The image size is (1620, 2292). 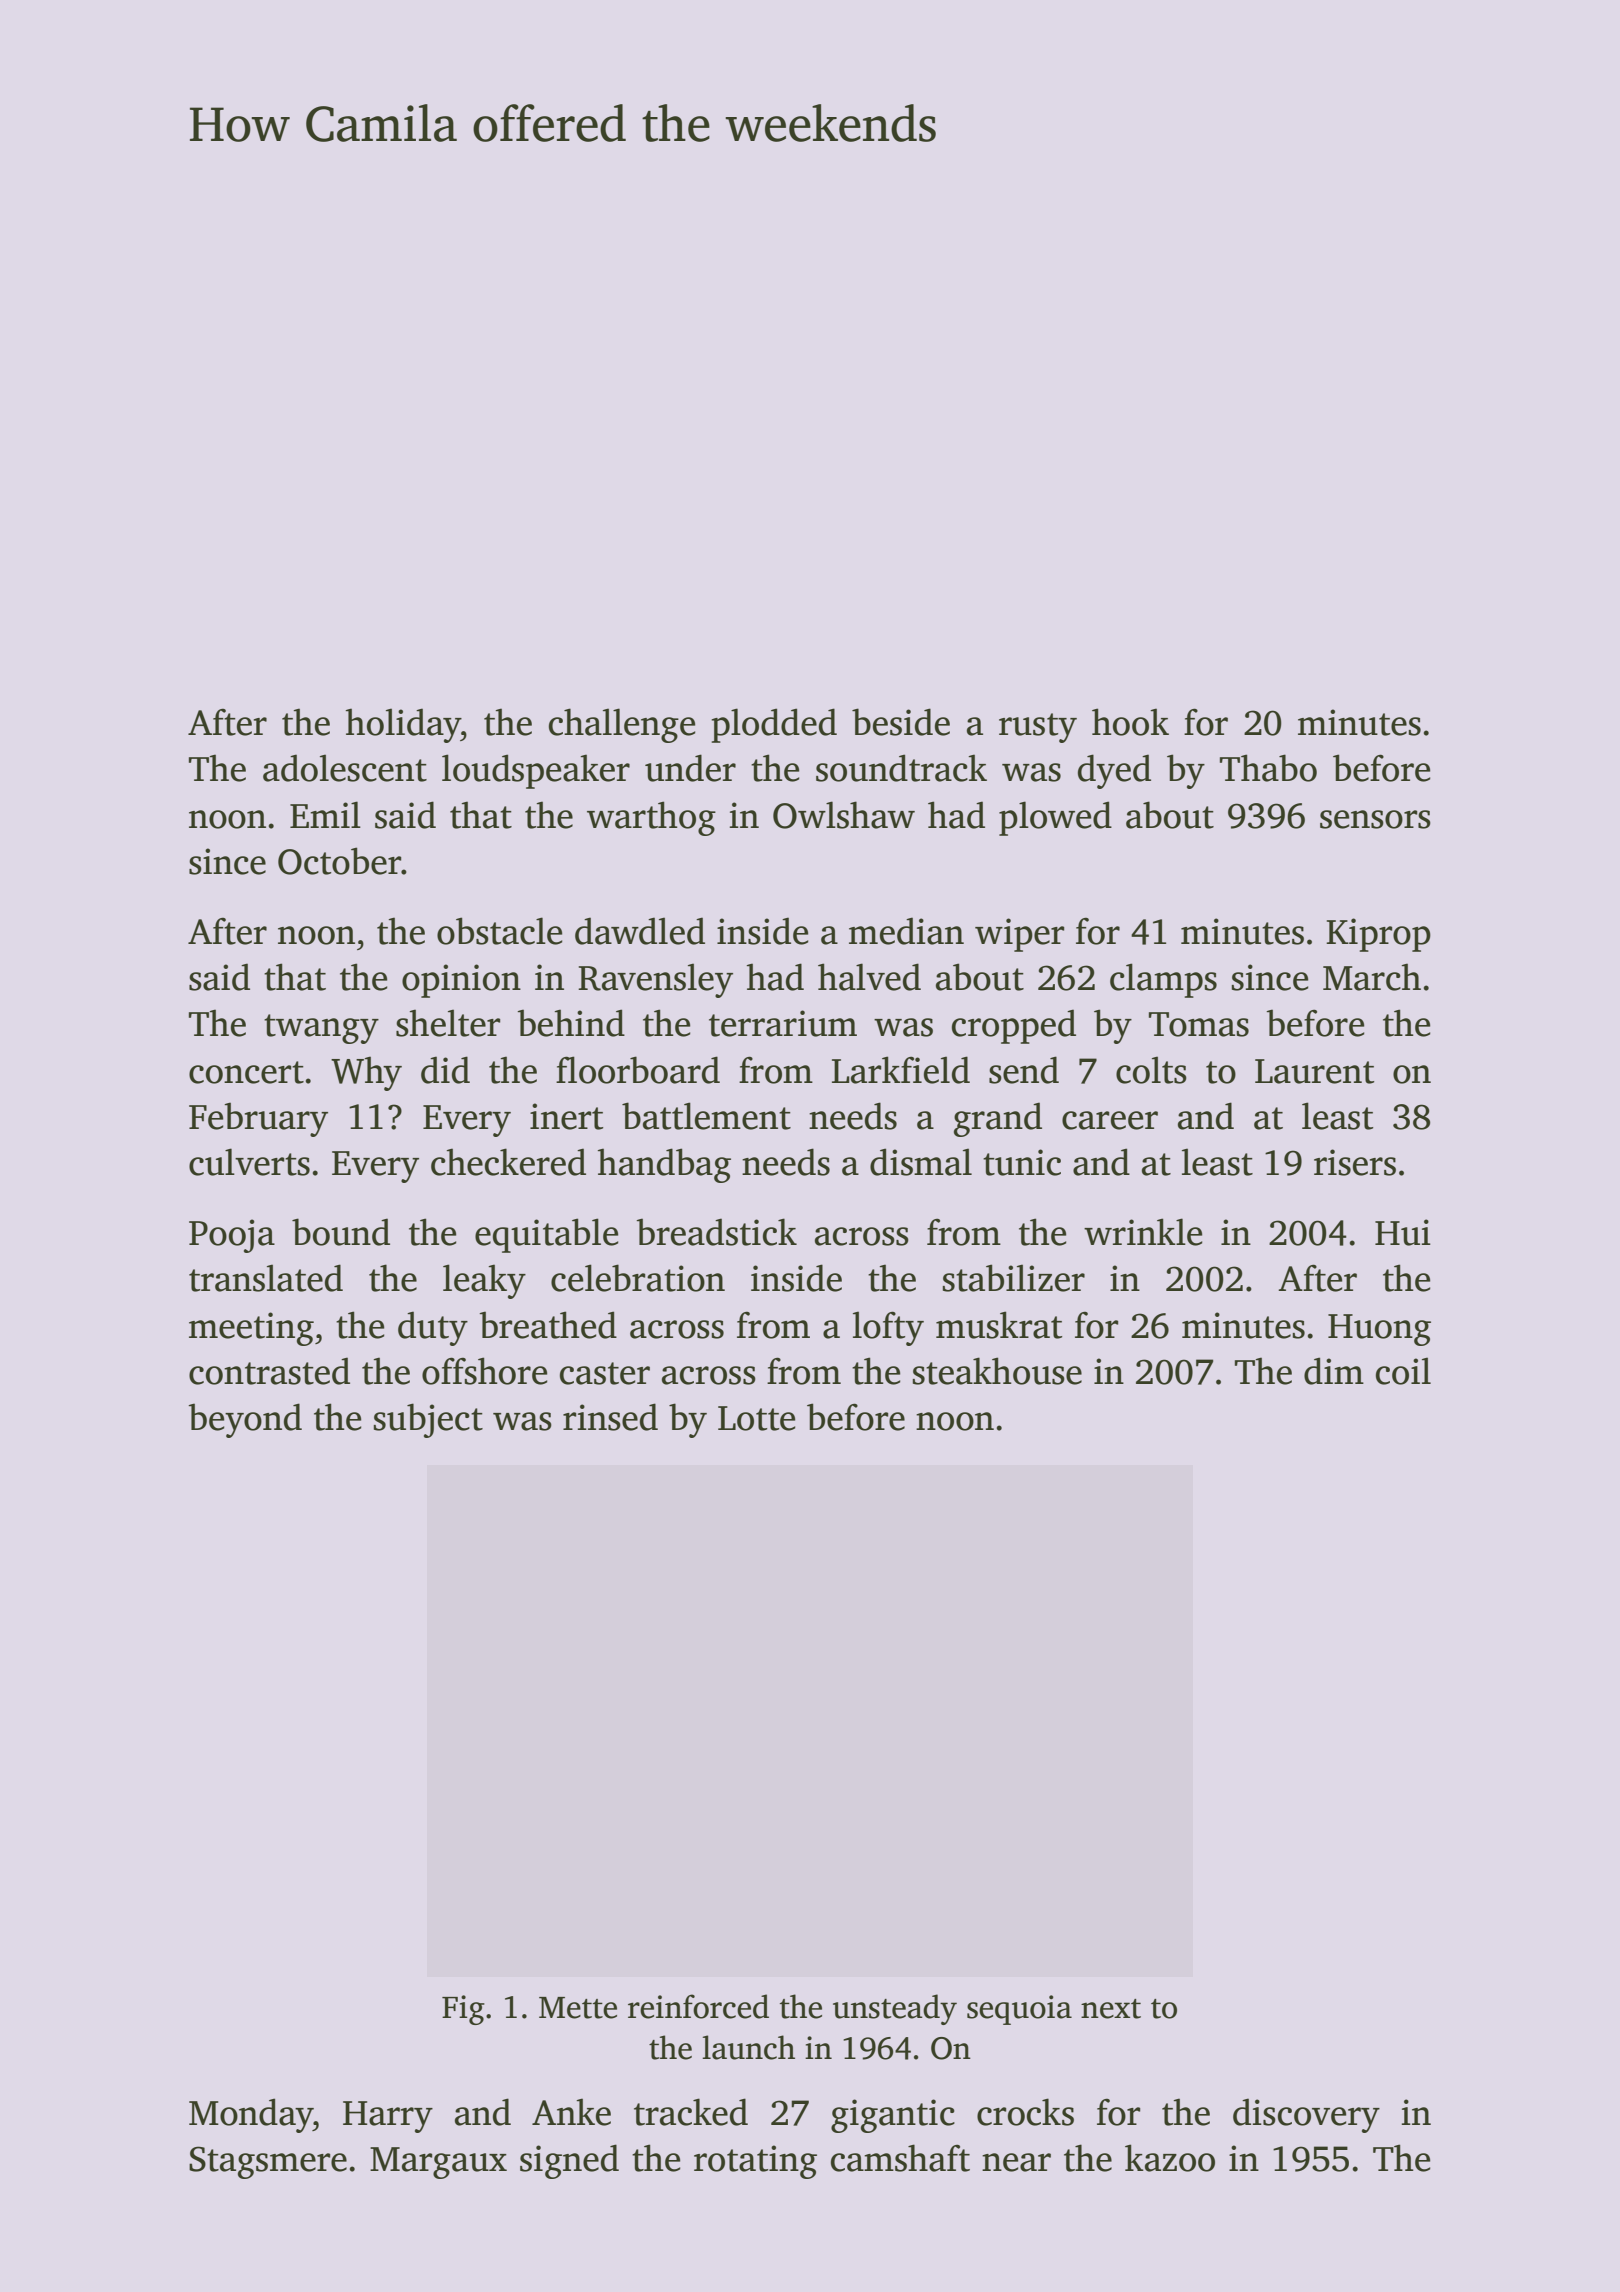 I want to click on contrasted, so click(x=269, y=1371).
